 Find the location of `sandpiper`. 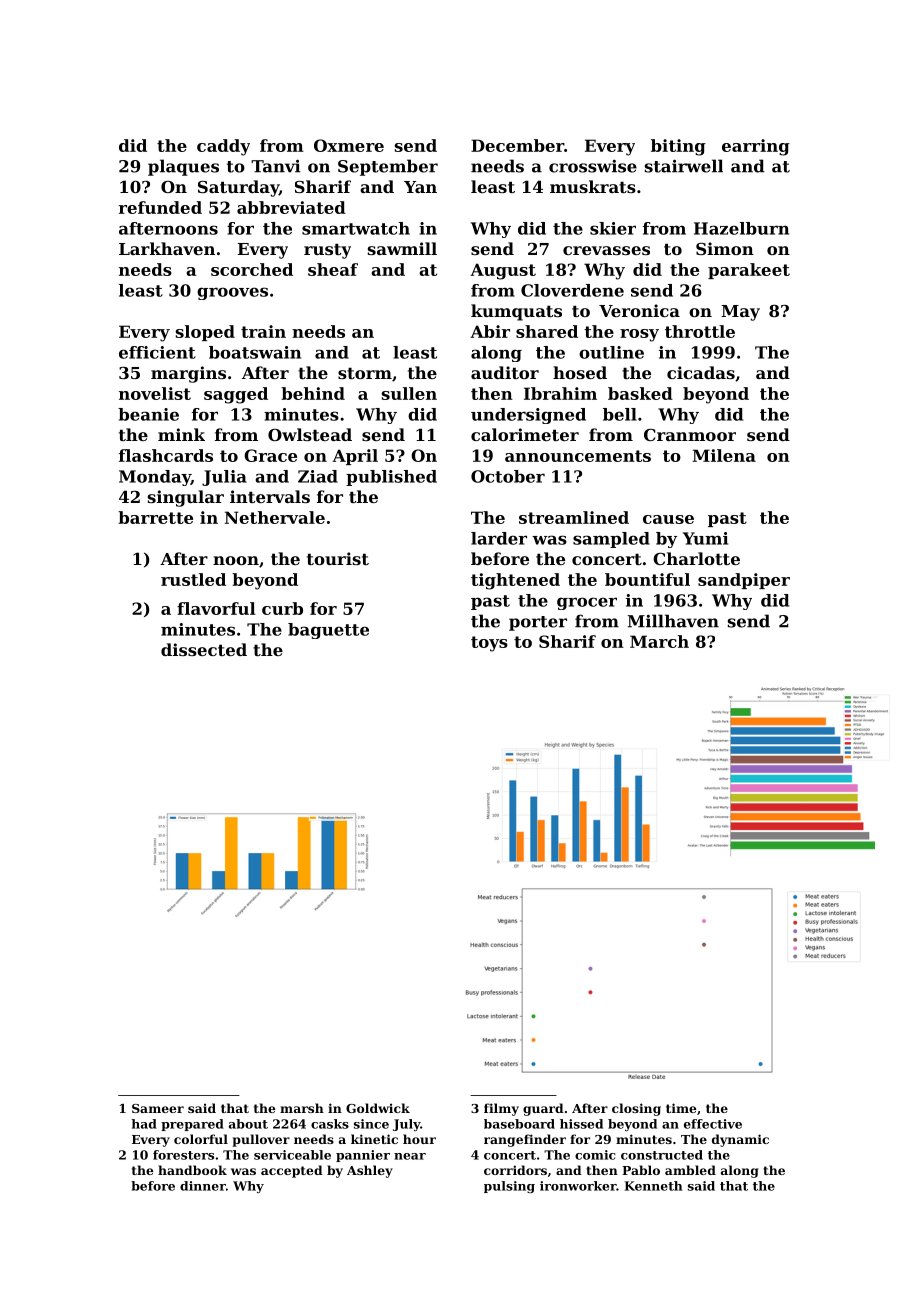

sandpiper is located at coordinates (744, 581).
